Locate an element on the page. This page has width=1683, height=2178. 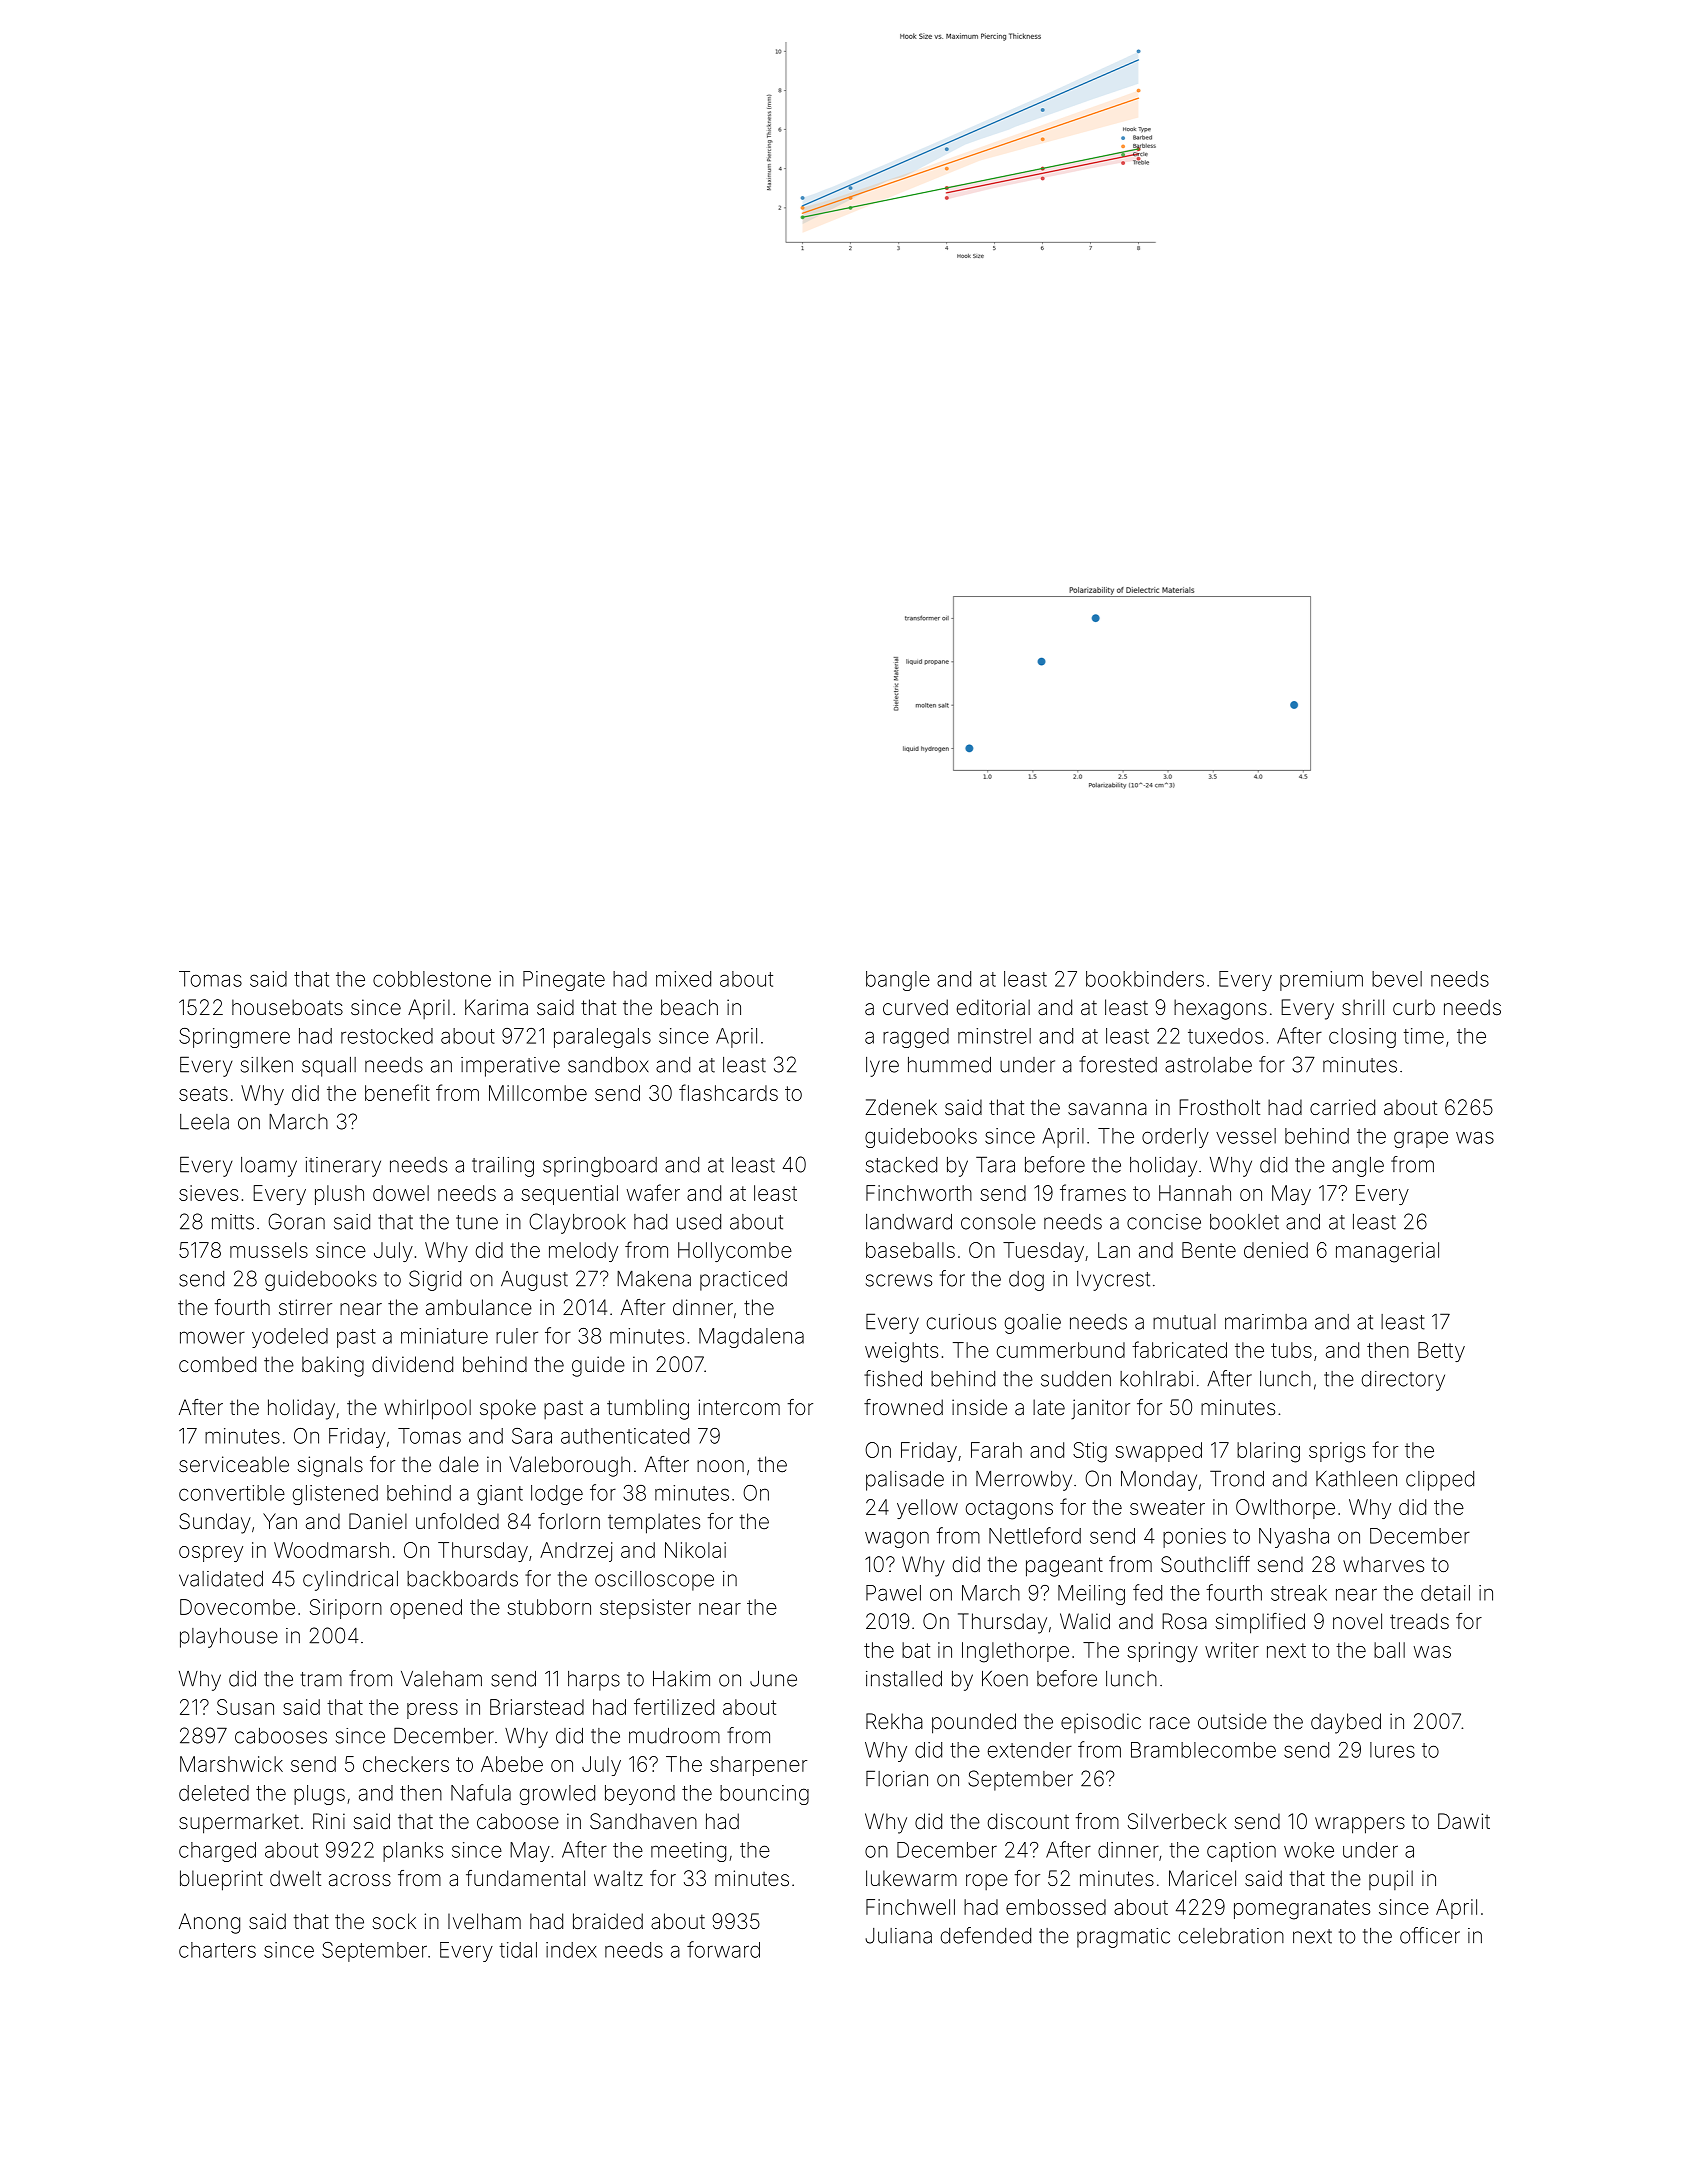
Rekha is located at coordinates (894, 1721).
